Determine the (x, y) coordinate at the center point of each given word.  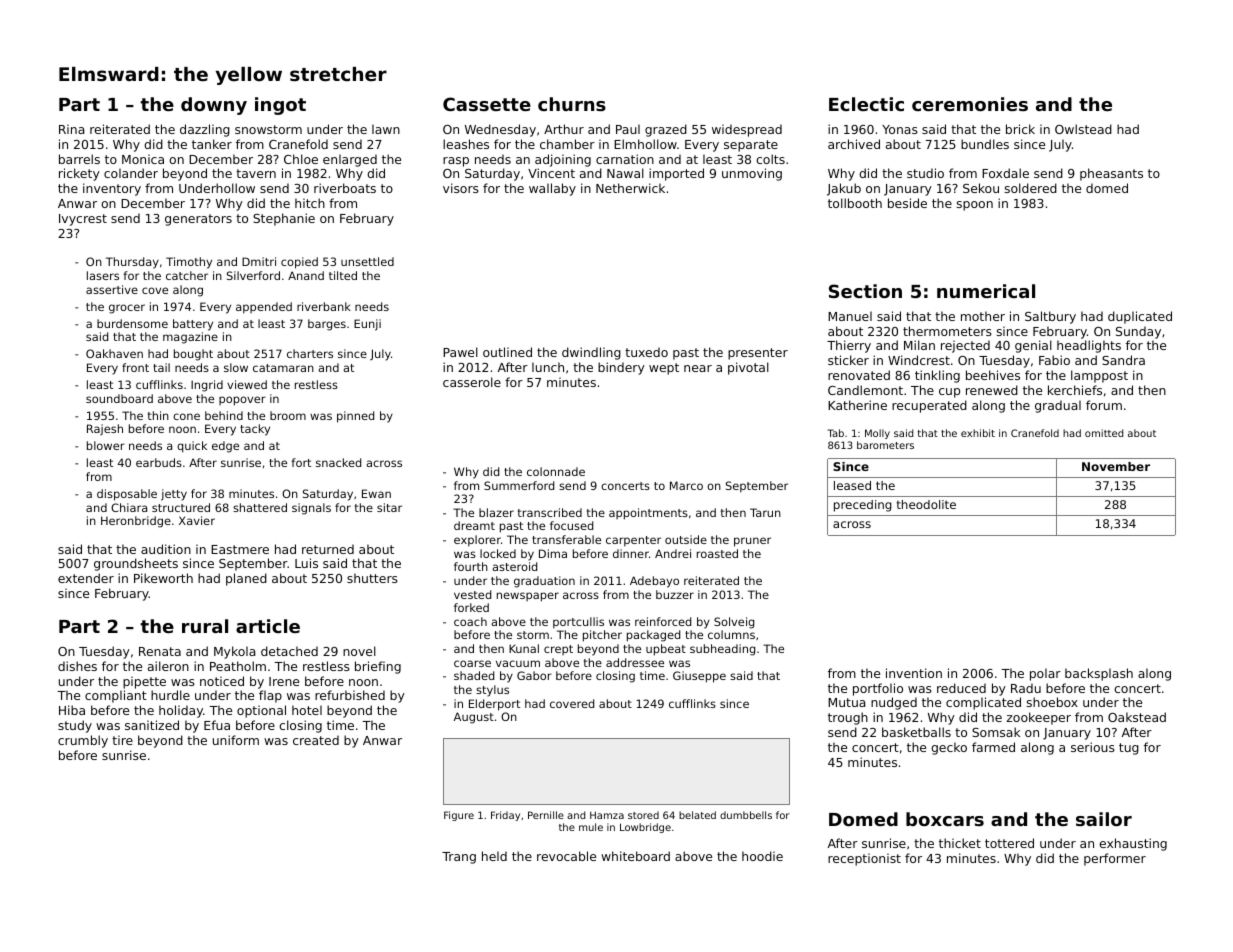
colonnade (556, 471)
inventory (112, 189)
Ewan (376, 493)
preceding (863, 506)
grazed (666, 130)
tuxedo (646, 352)
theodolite (926, 504)
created (316, 740)
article (268, 626)
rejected (965, 346)
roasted (717, 553)
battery (193, 325)
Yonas (900, 129)
